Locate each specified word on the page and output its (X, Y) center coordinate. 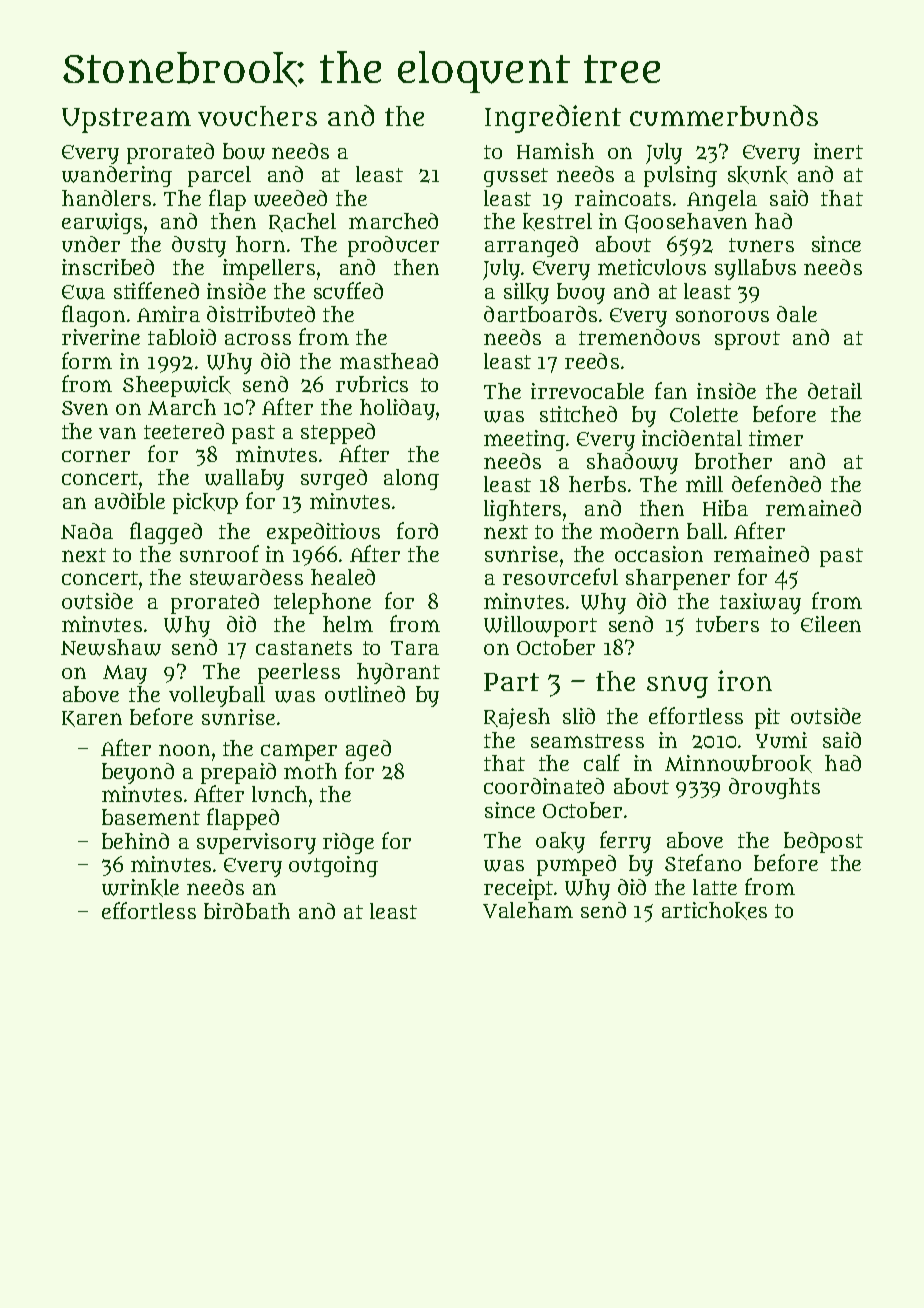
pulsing (680, 176)
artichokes (714, 911)
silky (526, 293)
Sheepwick (177, 386)
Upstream (126, 120)
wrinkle (140, 888)
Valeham (528, 910)
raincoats (623, 198)
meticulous (652, 267)
